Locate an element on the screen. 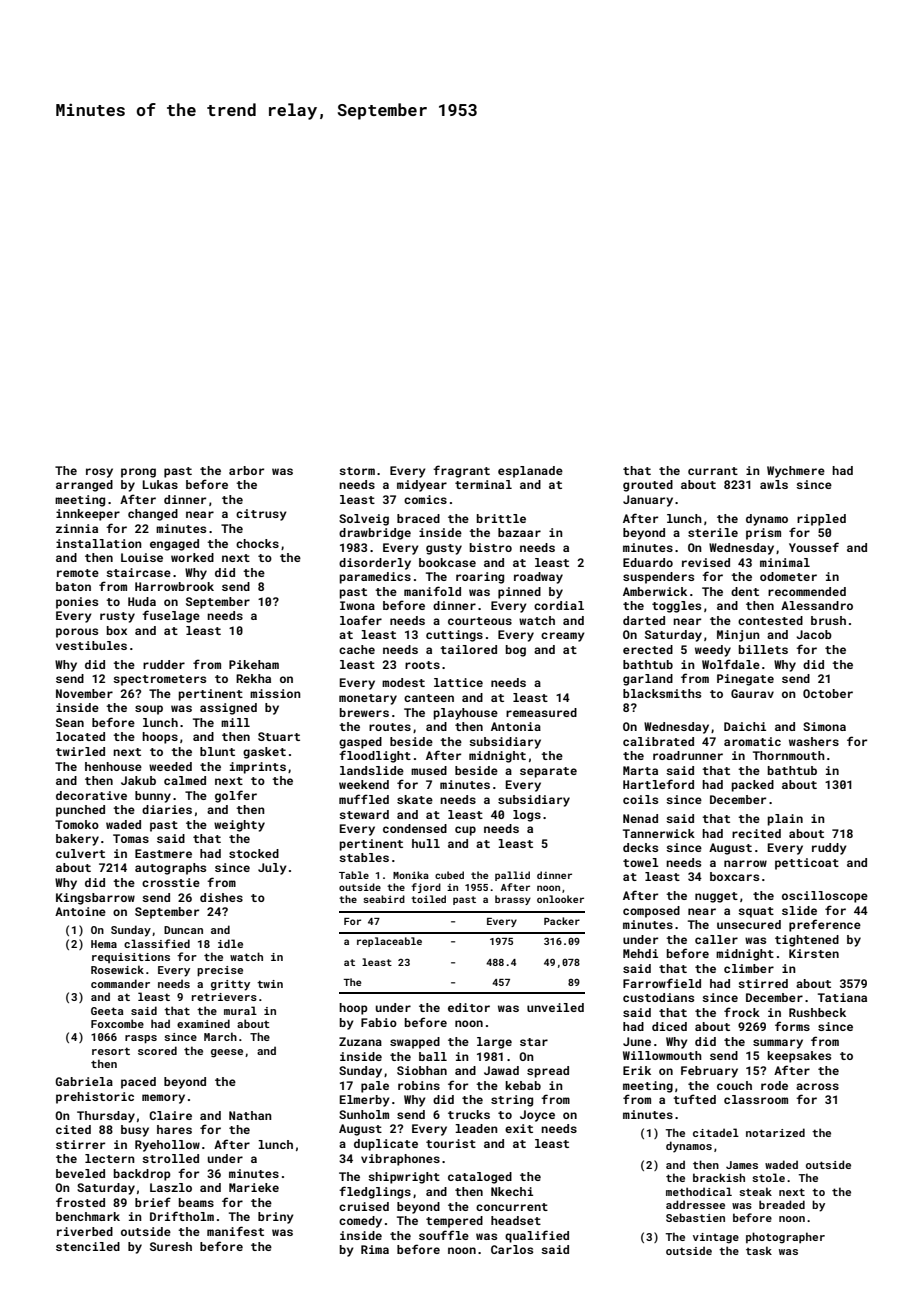  esplanade is located at coordinates (530, 472).
